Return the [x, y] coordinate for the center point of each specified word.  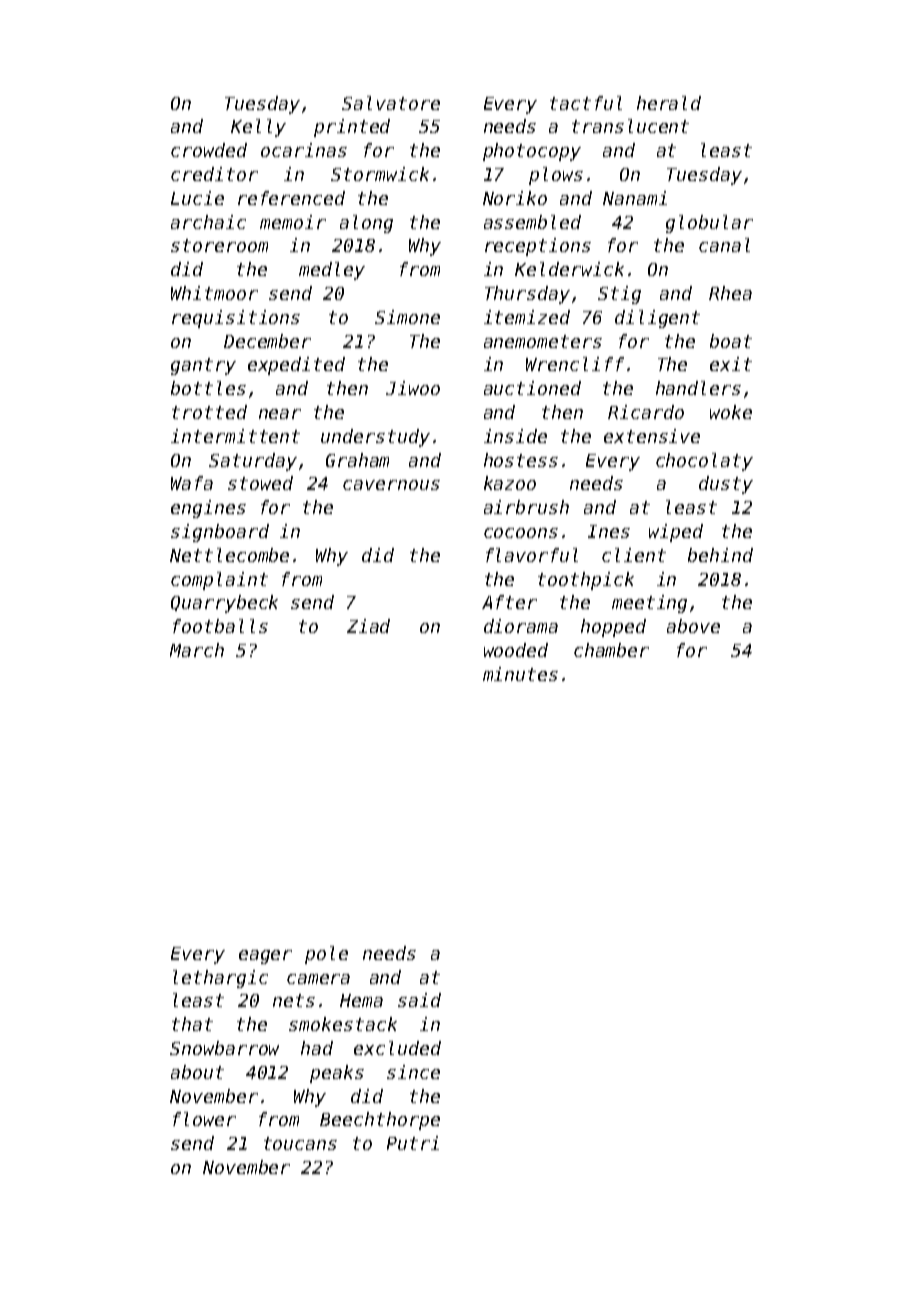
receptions [538, 247]
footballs [220, 626]
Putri [413, 1143]
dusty [726, 485]
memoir [293, 222]
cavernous [391, 485]
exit [731, 364]
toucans [300, 1143]
